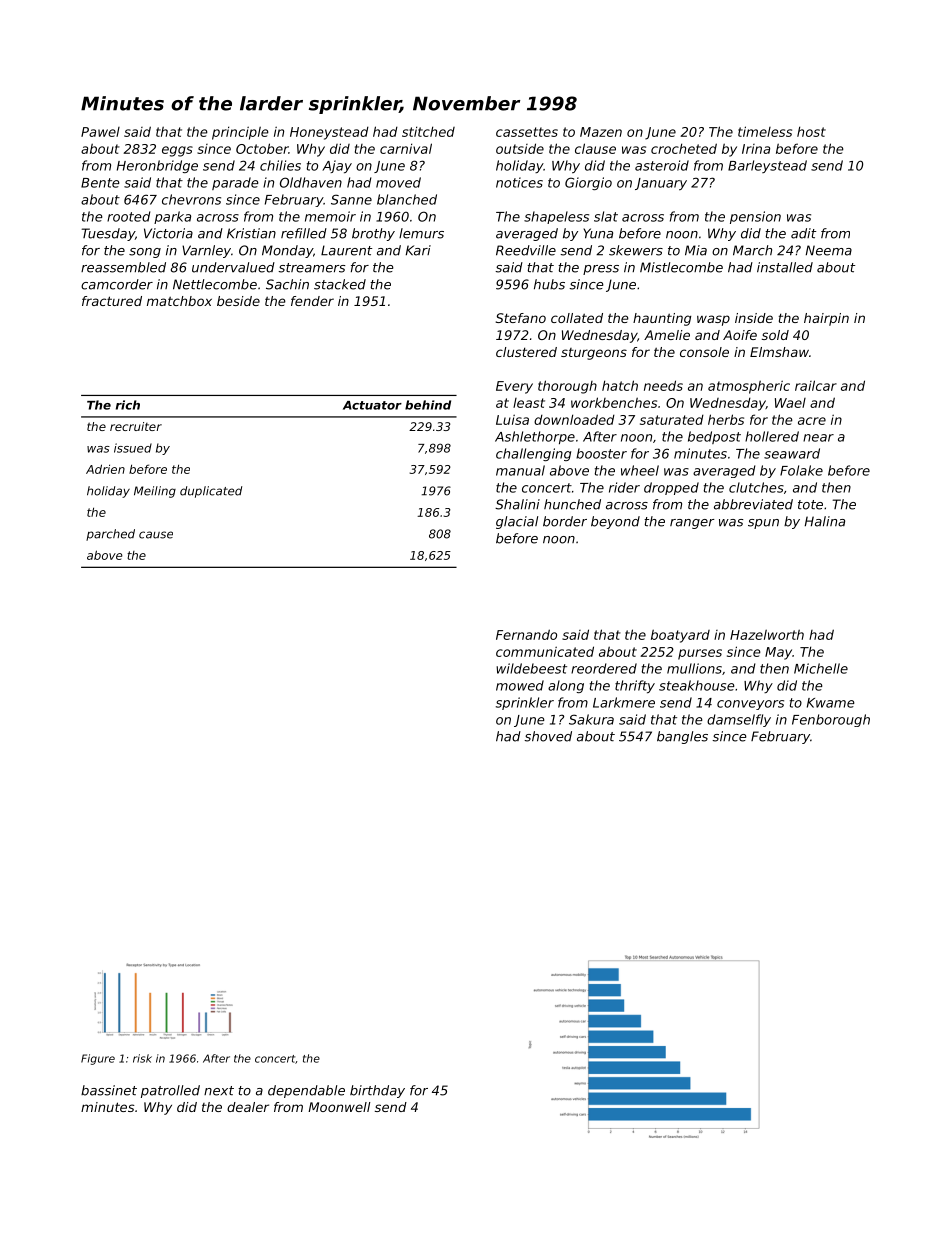  Describe the element at coordinates (109, 1090) in the document. I see `bassinet` at that location.
